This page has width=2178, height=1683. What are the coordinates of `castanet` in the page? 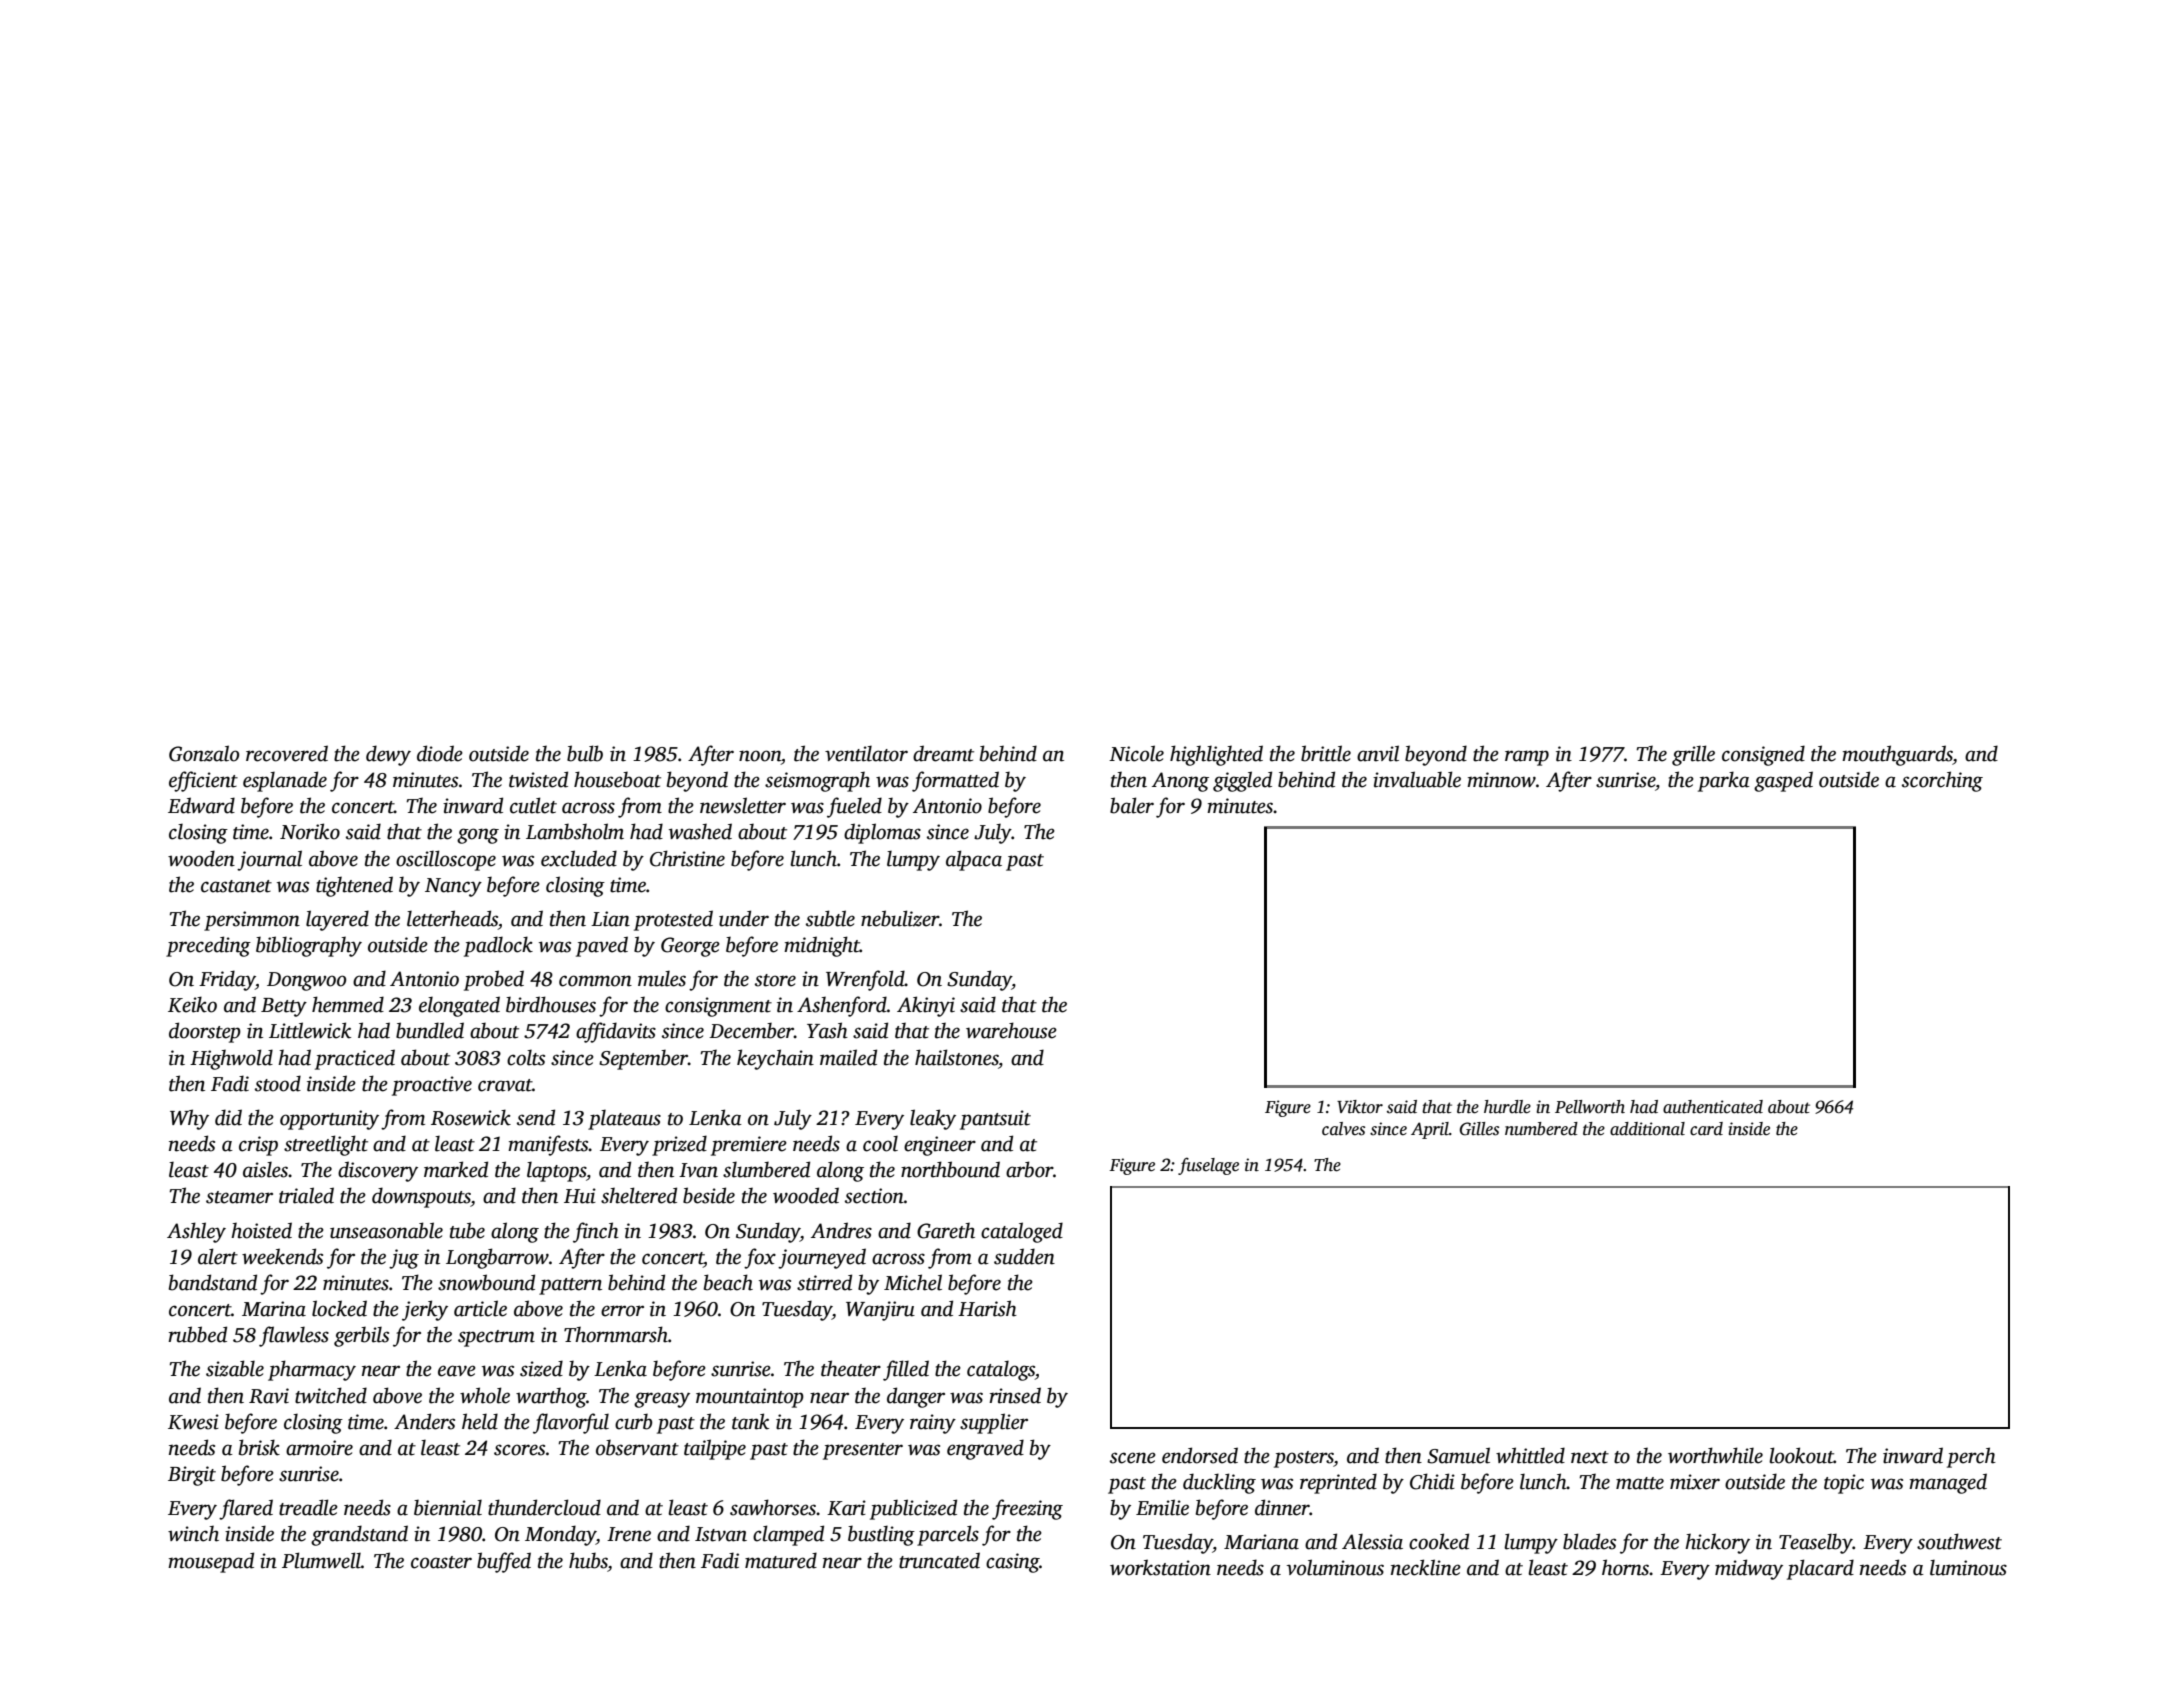 It's located at (236, 886).
